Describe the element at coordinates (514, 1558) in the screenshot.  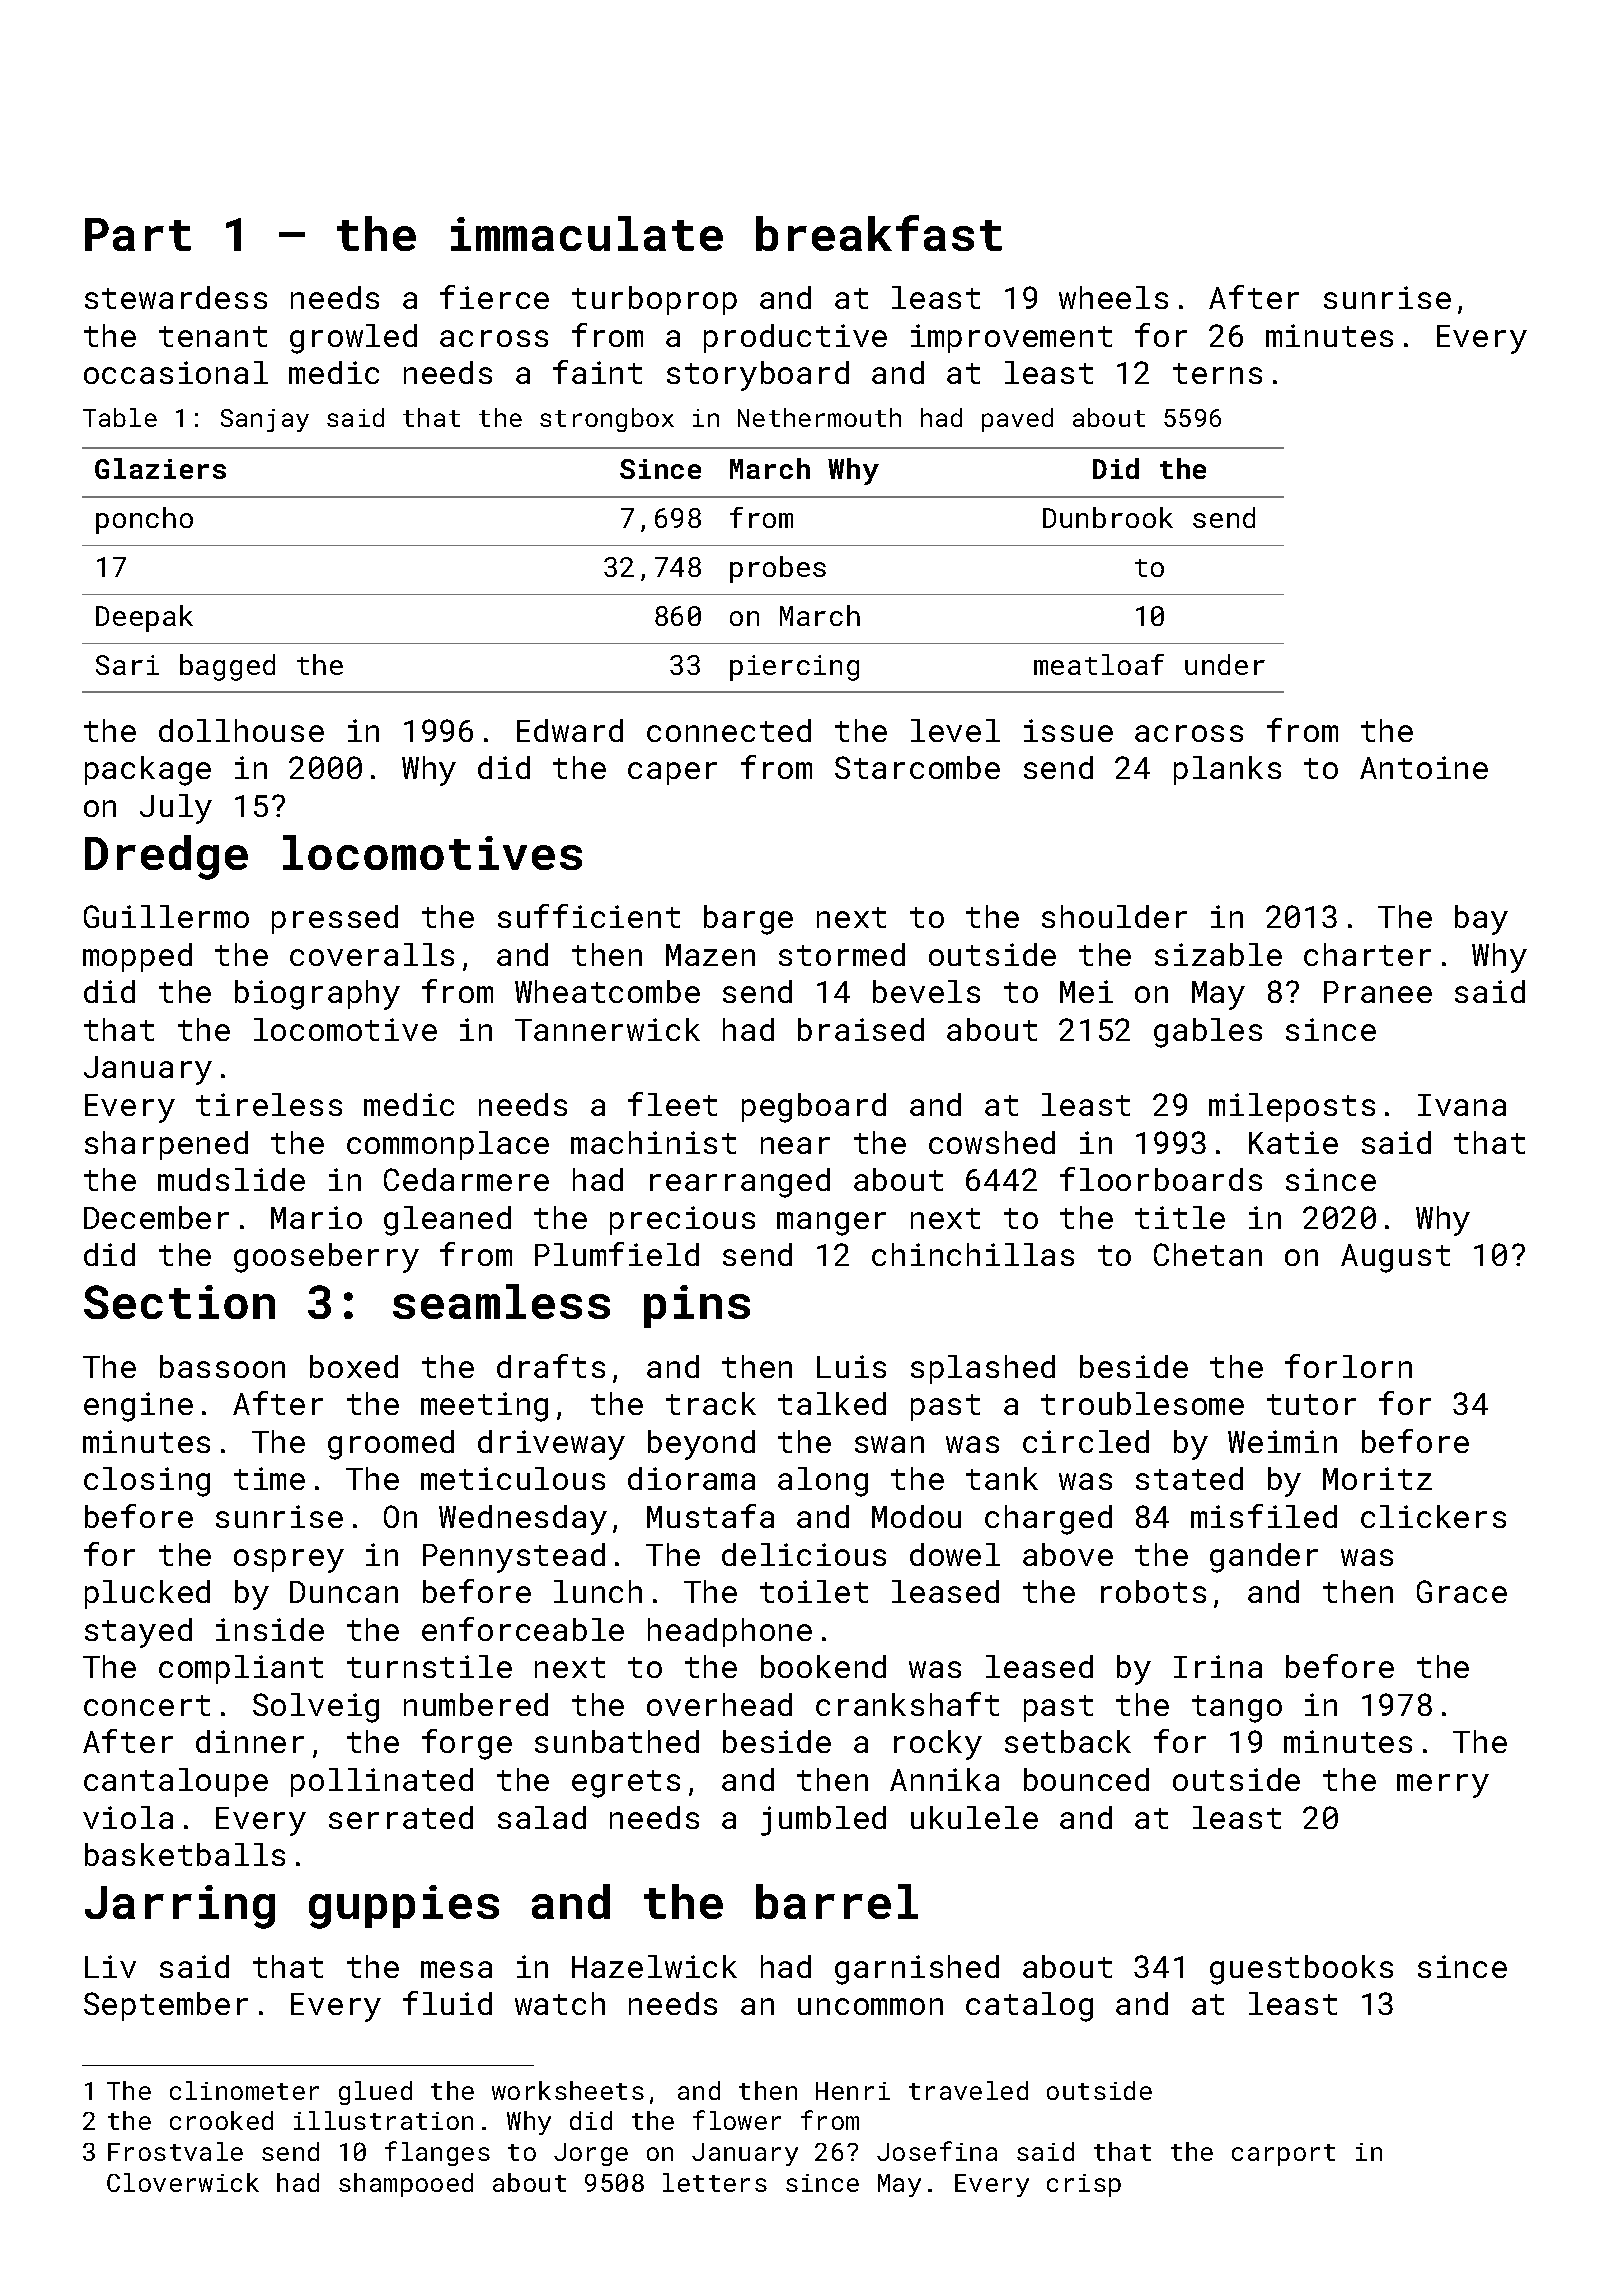
I see `Pennystead` at that location.
